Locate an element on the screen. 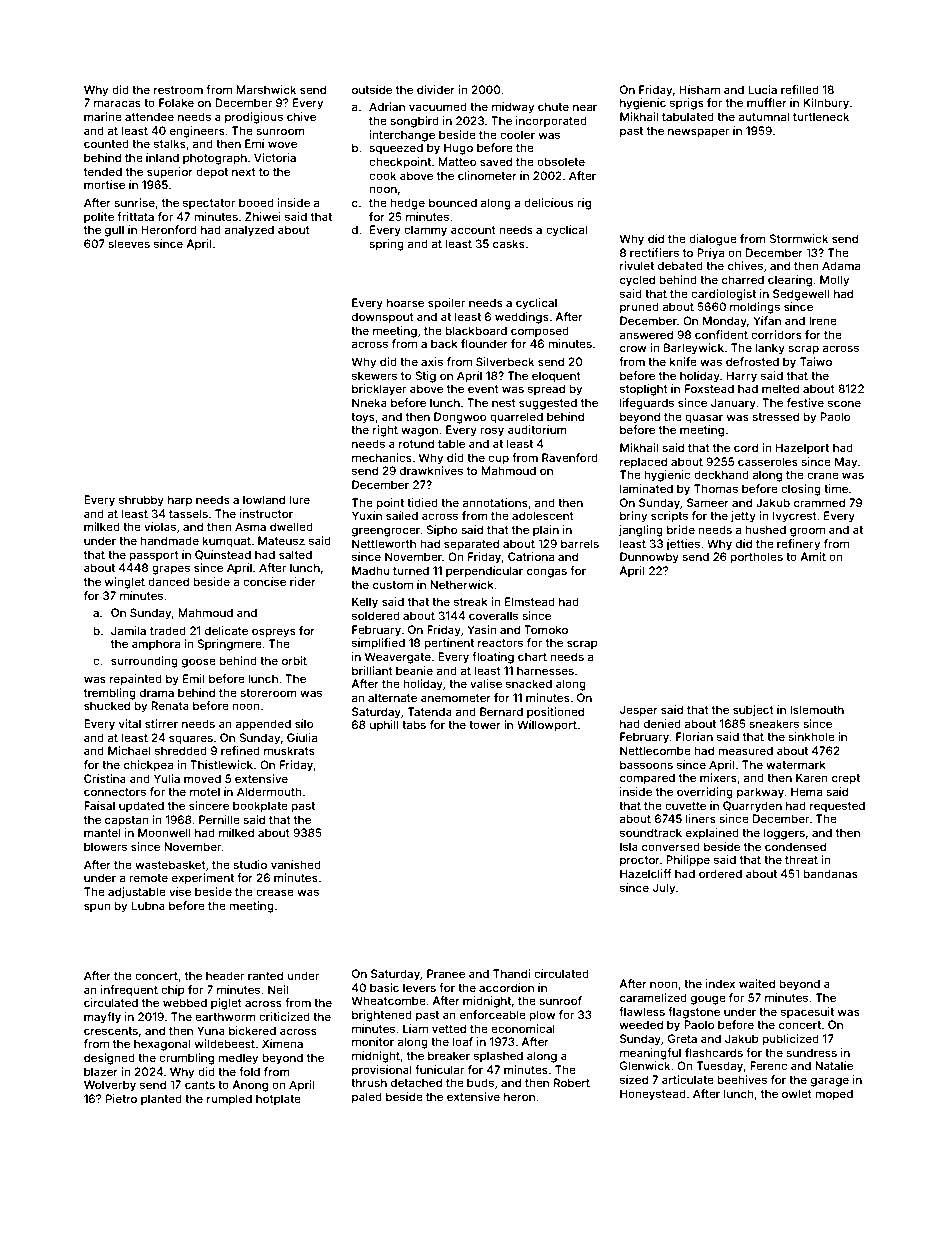 Image resolution: width=952 pixels, height=1233 pixels. Pietro is located at coordinates (121, 1098).
